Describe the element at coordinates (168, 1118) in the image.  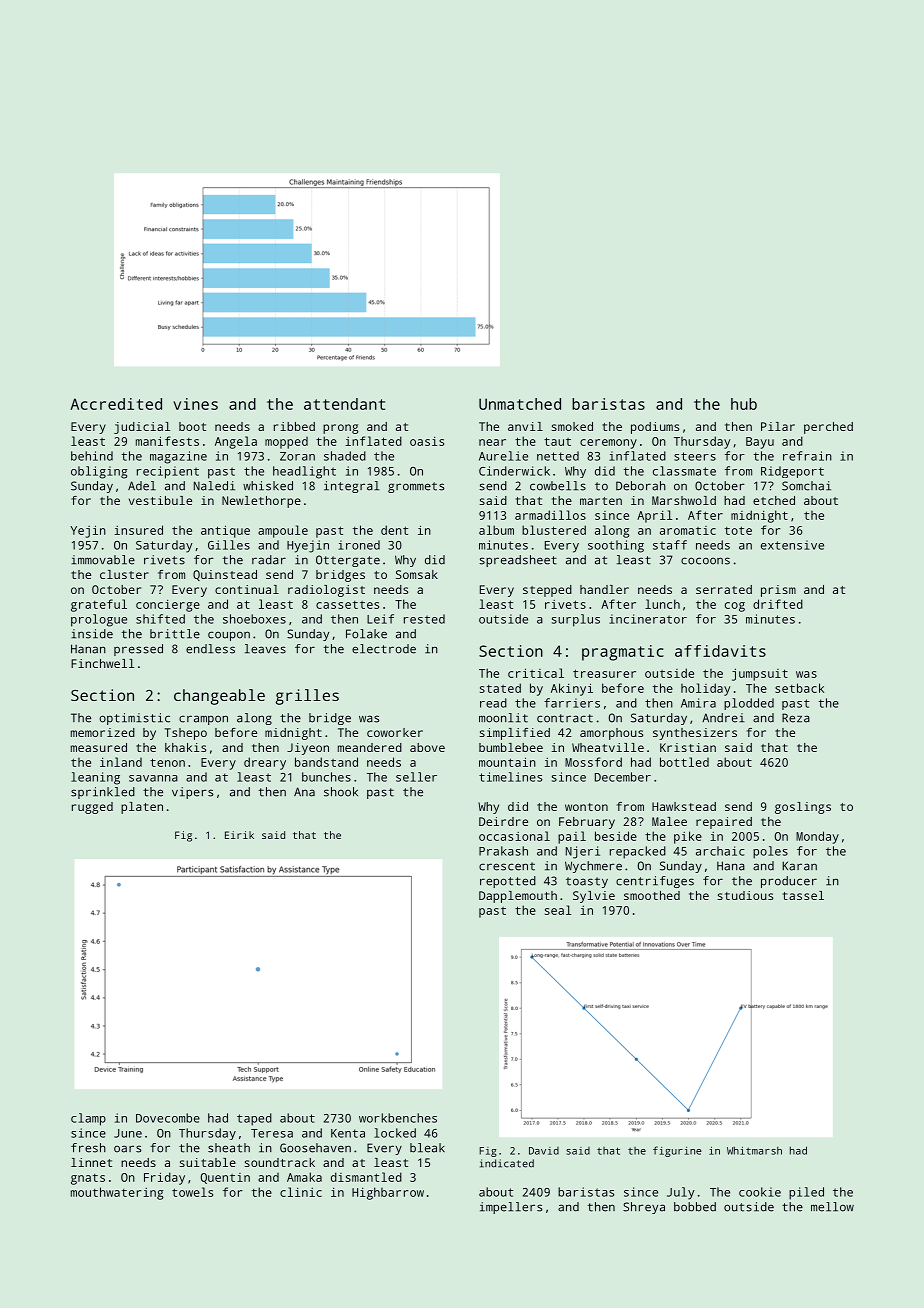
I see `Dovecombe` at that location.
